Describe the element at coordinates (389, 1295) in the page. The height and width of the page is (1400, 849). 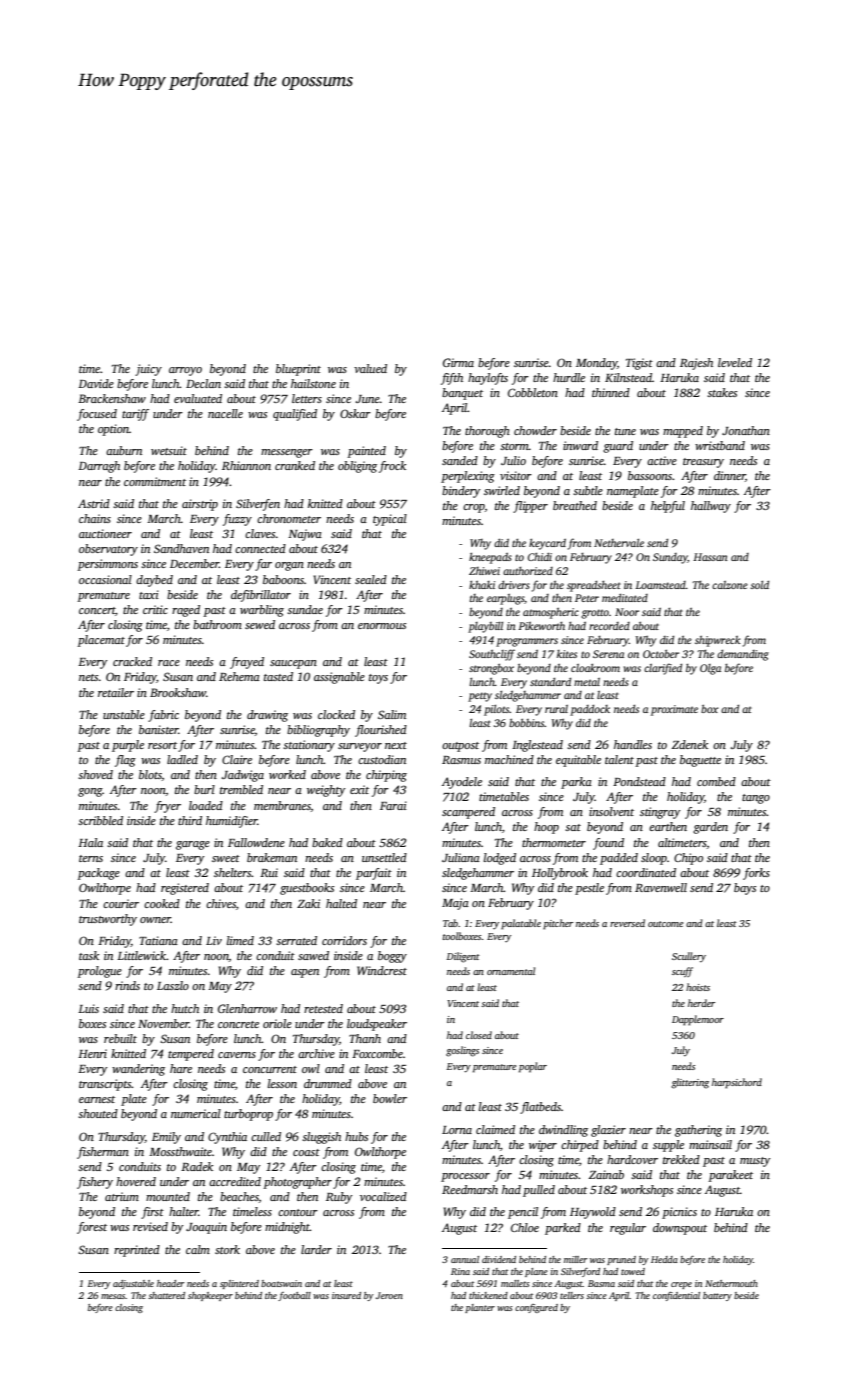
I see `Jeroen` at that location.
